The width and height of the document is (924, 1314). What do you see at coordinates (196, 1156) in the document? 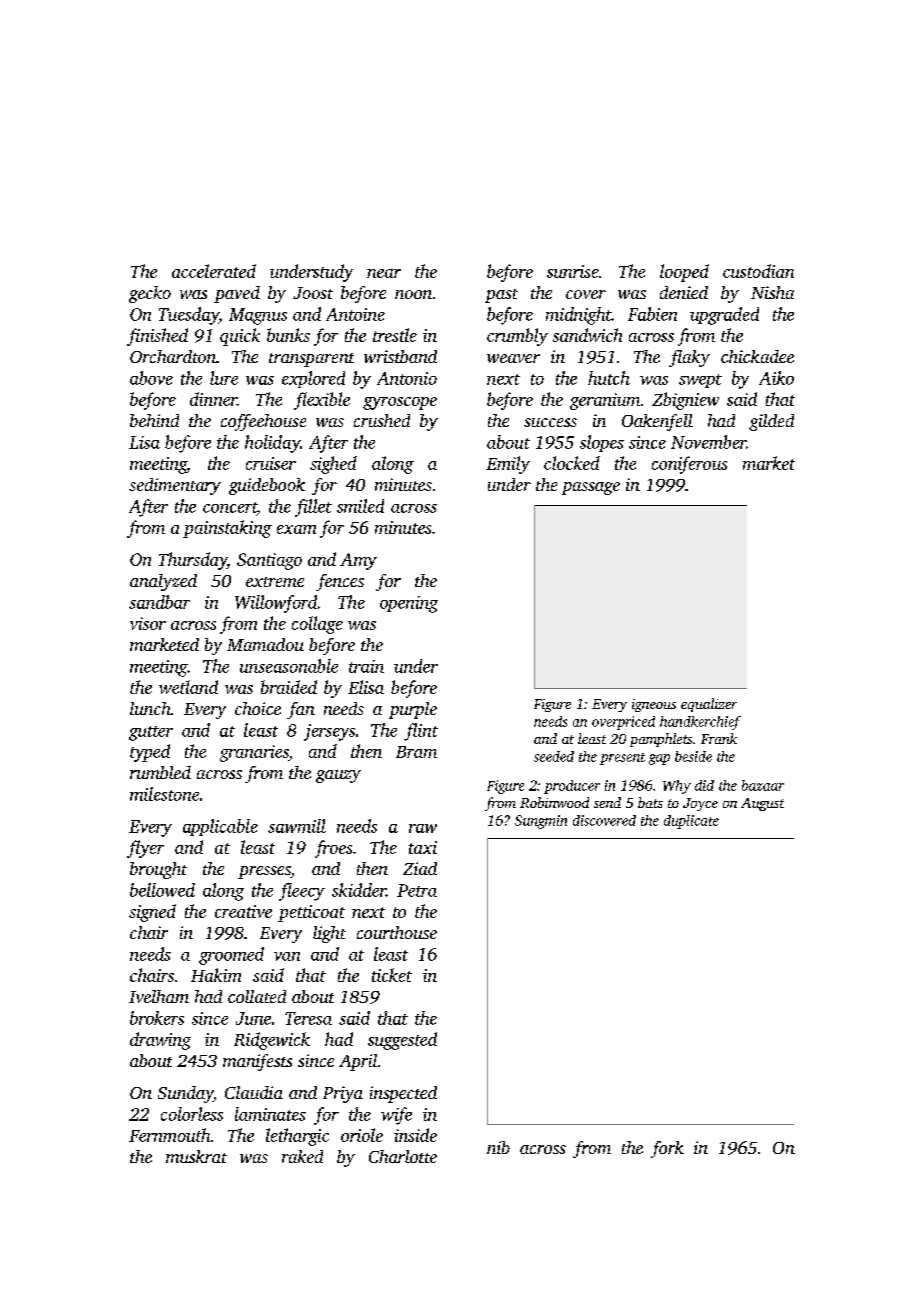
I see `muskrat` at bounding box center [196, 1156].
